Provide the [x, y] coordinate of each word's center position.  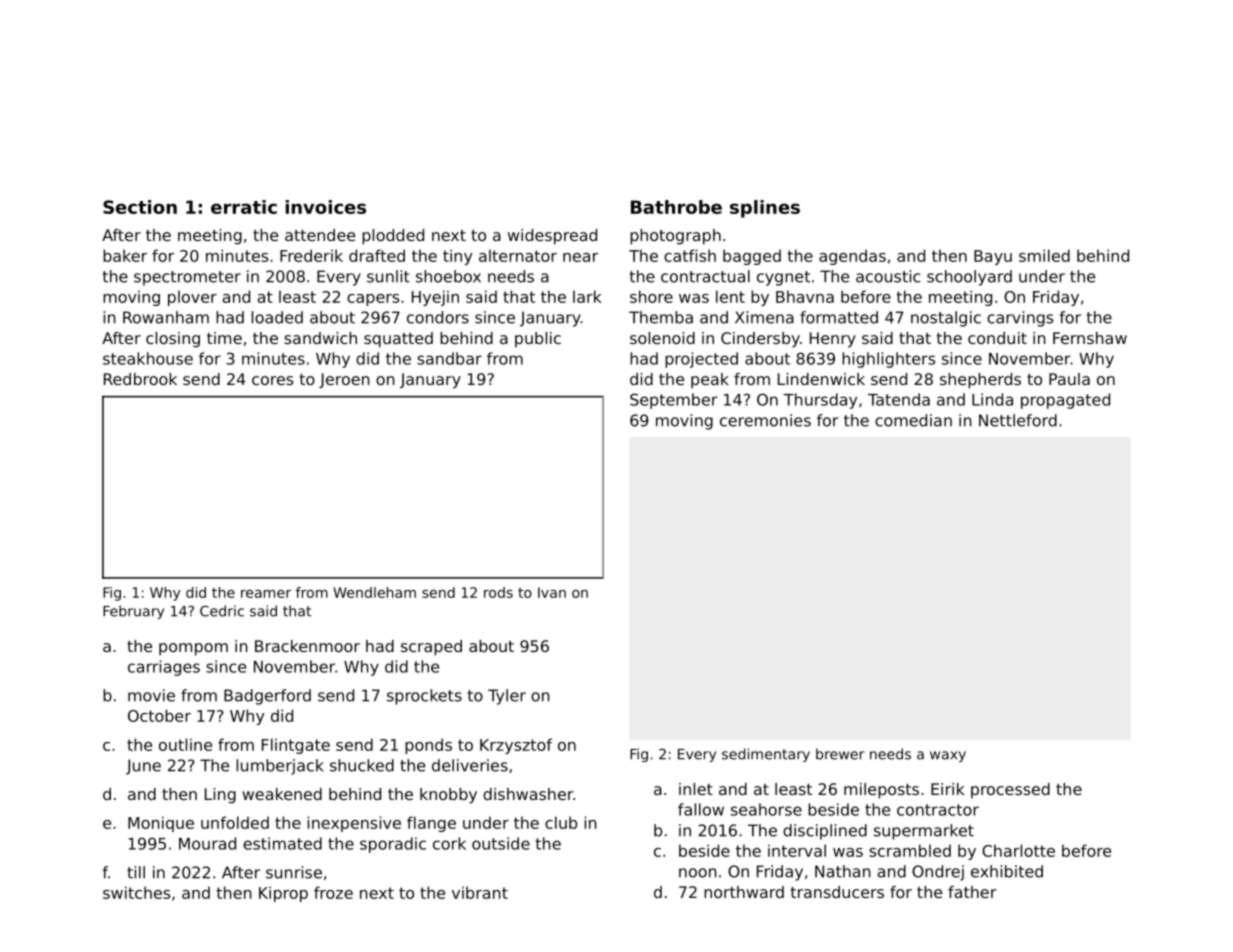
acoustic [888, 276]
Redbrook [140, 379]
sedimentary [766, 755]
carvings [1020, 319]
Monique [161, 824]
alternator [518, 255]
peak [710, 381]
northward [744, 892]
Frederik [311, 255]
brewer [840, 754]
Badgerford [267, 697]
